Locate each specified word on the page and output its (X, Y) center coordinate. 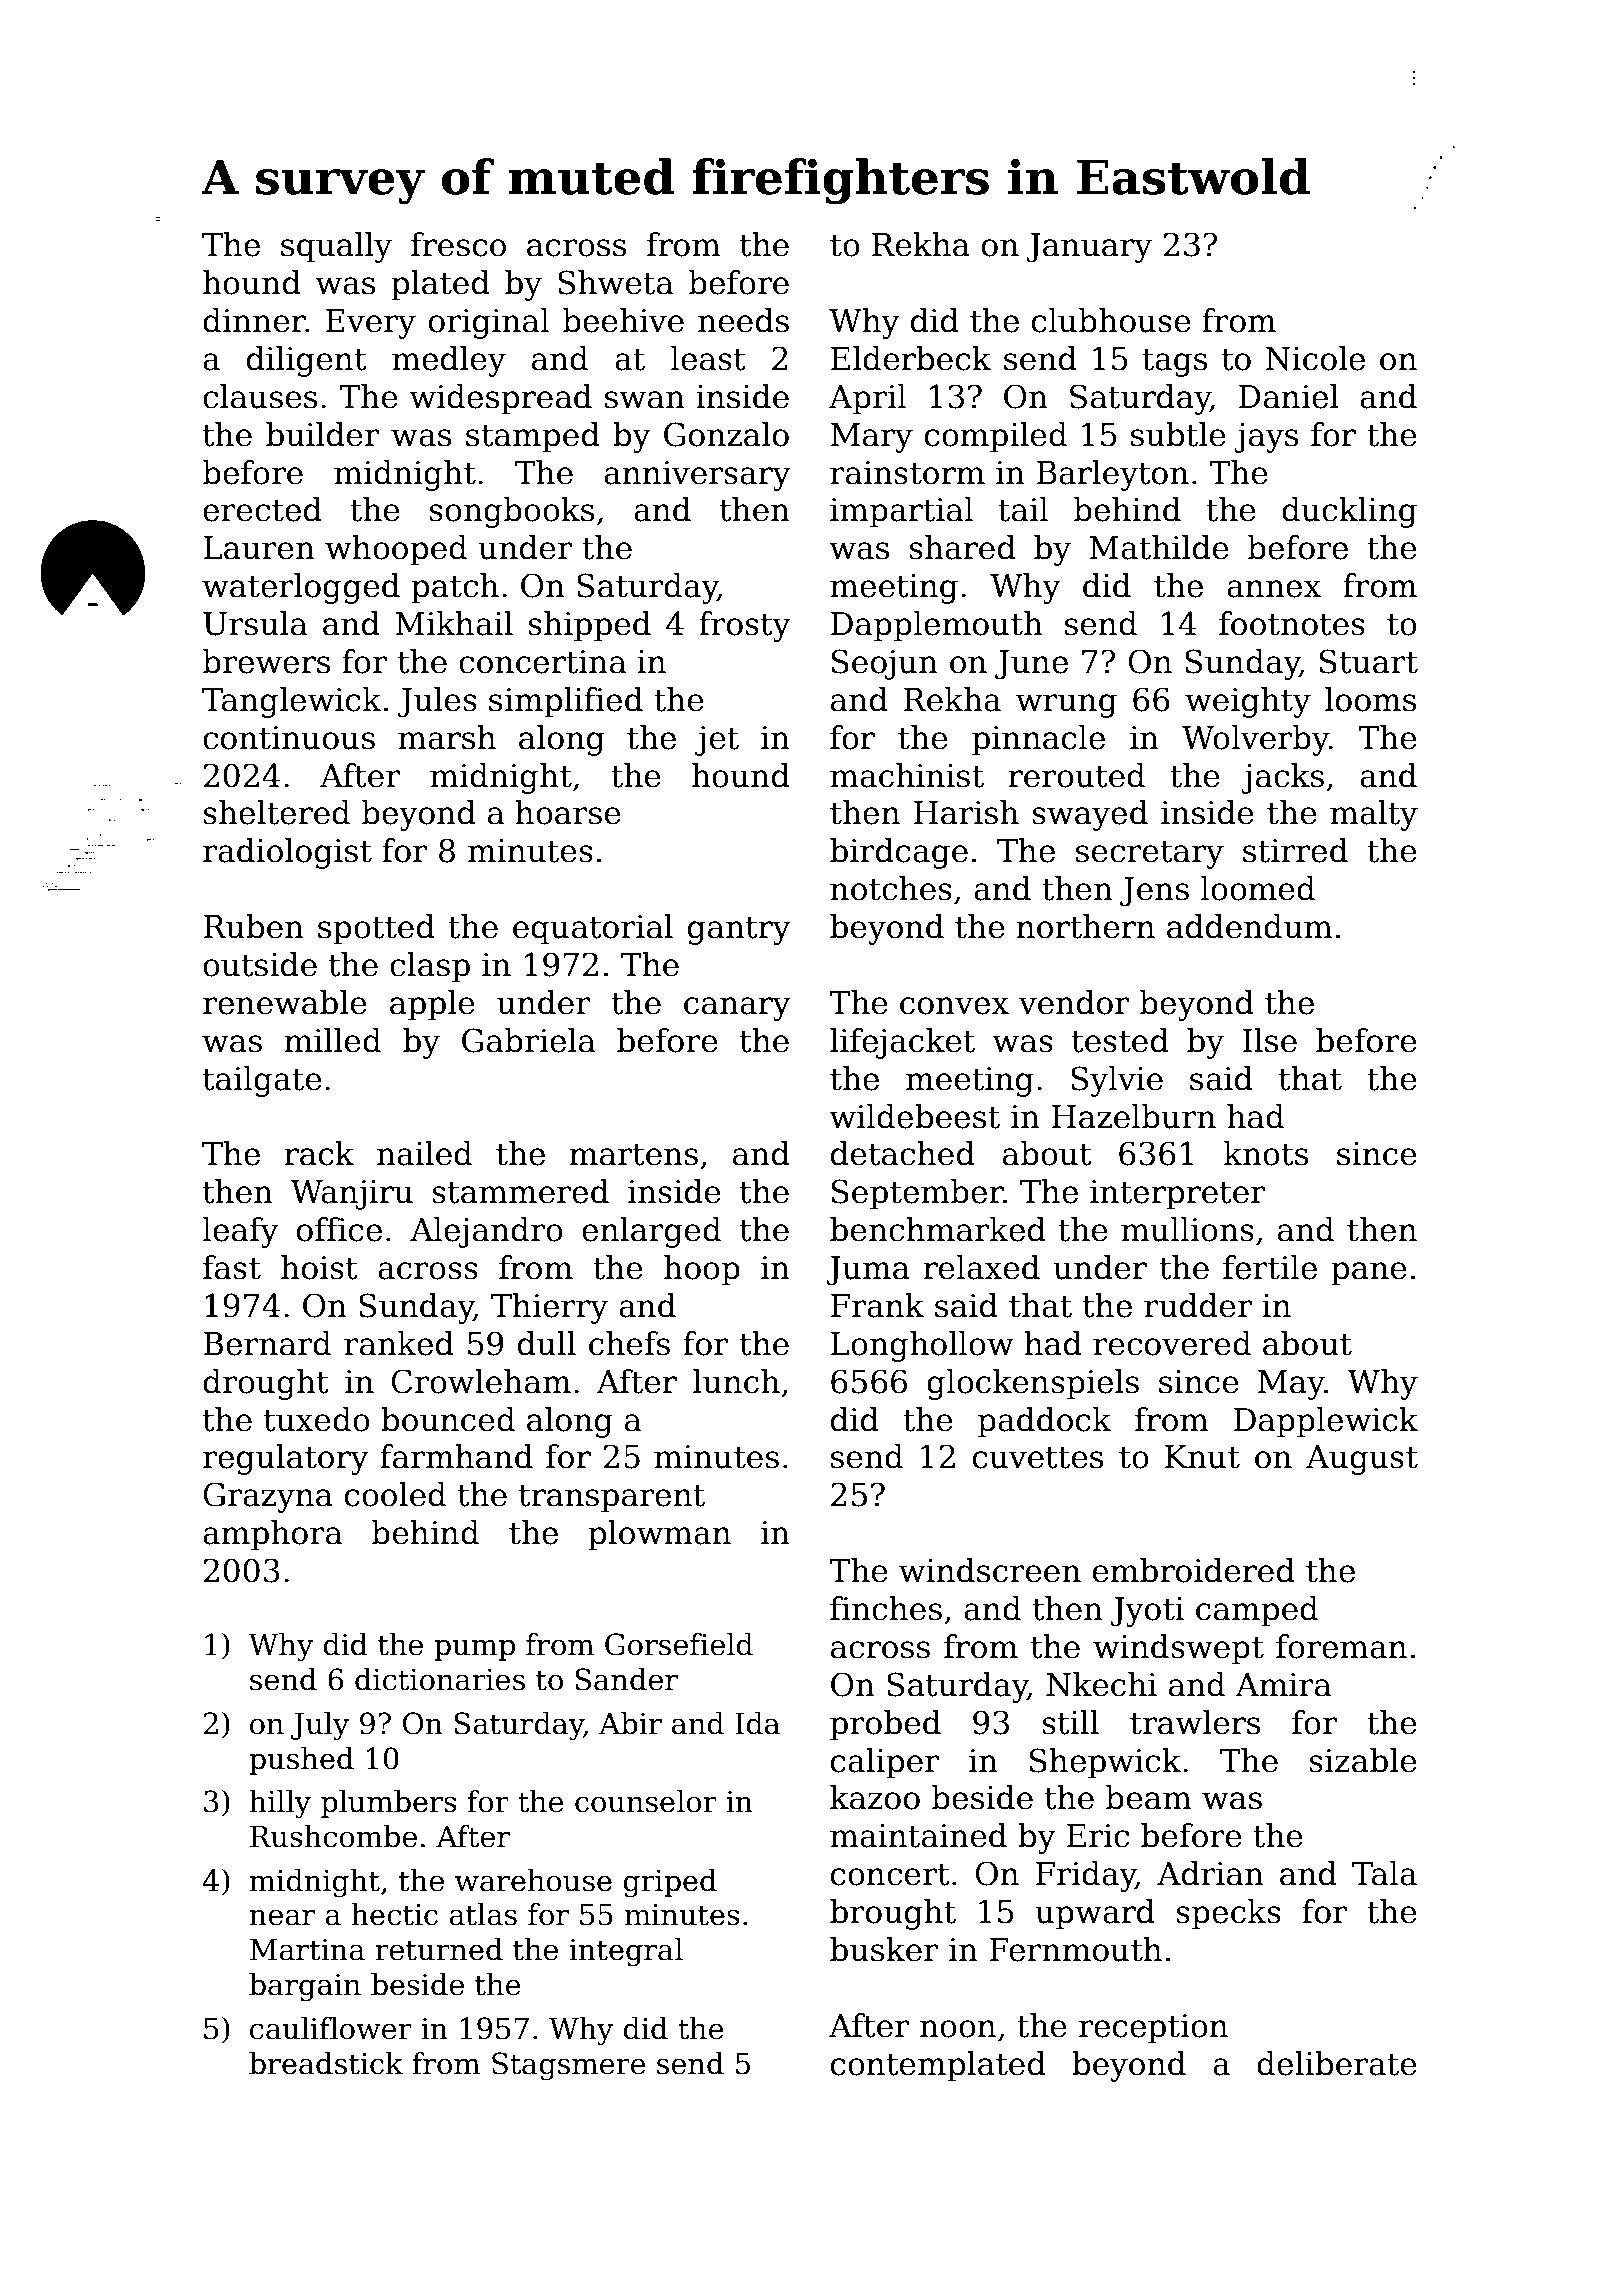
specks (1228, 1914)
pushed (301, 1761)
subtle (1178, 434)
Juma (868, 1271)
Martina (307, 1950)
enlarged (651, 1232)
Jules (437, 702)
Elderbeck (911, 358)
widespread (500, 399)
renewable (285, 1002)
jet (717, 741)
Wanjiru (351, 1195)
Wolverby (1255, 740)
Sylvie (1117, 1081)
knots (1266, 1153)
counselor (646, 1801)
